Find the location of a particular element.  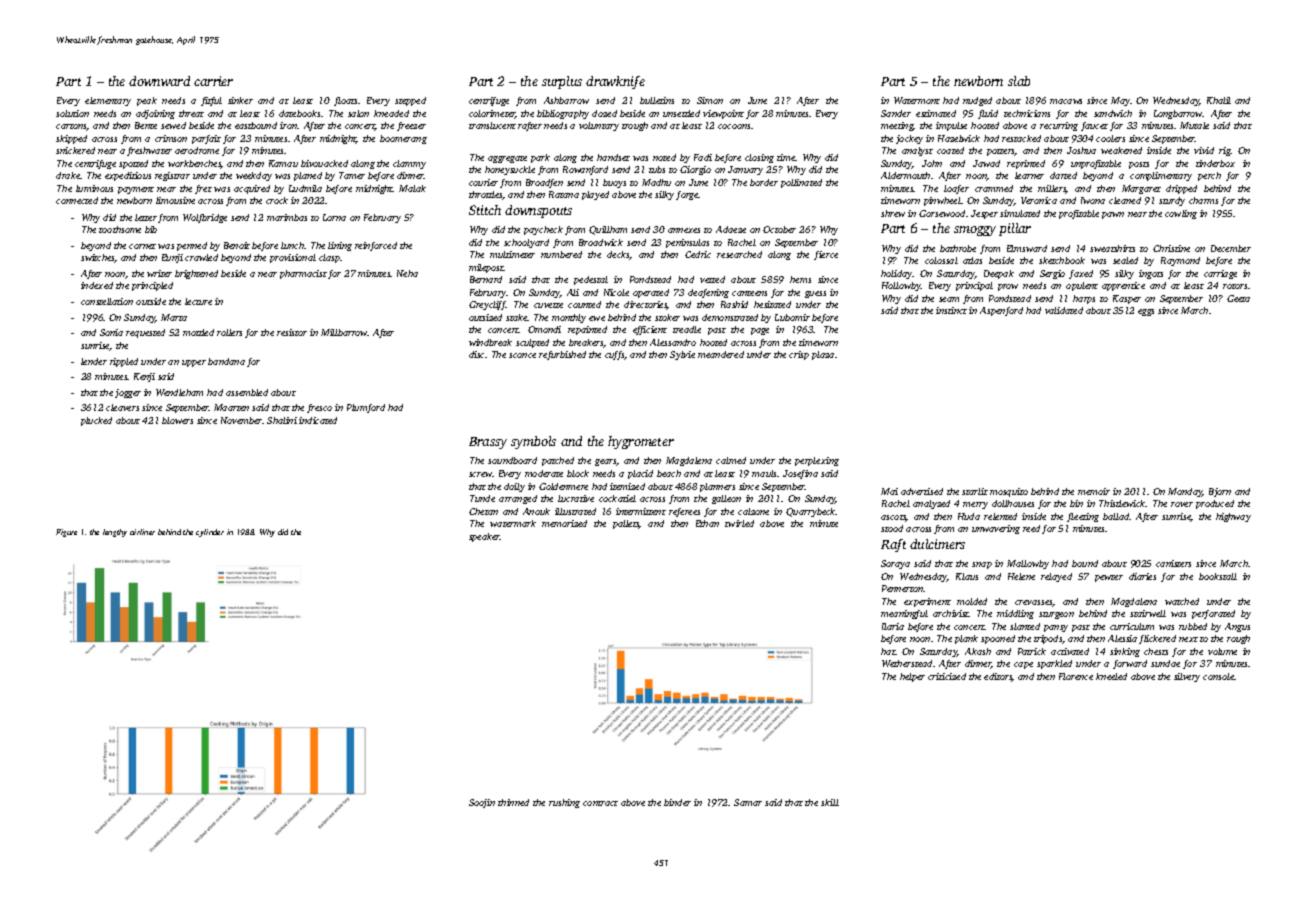

carrier is located at coordinates (213, 81).
